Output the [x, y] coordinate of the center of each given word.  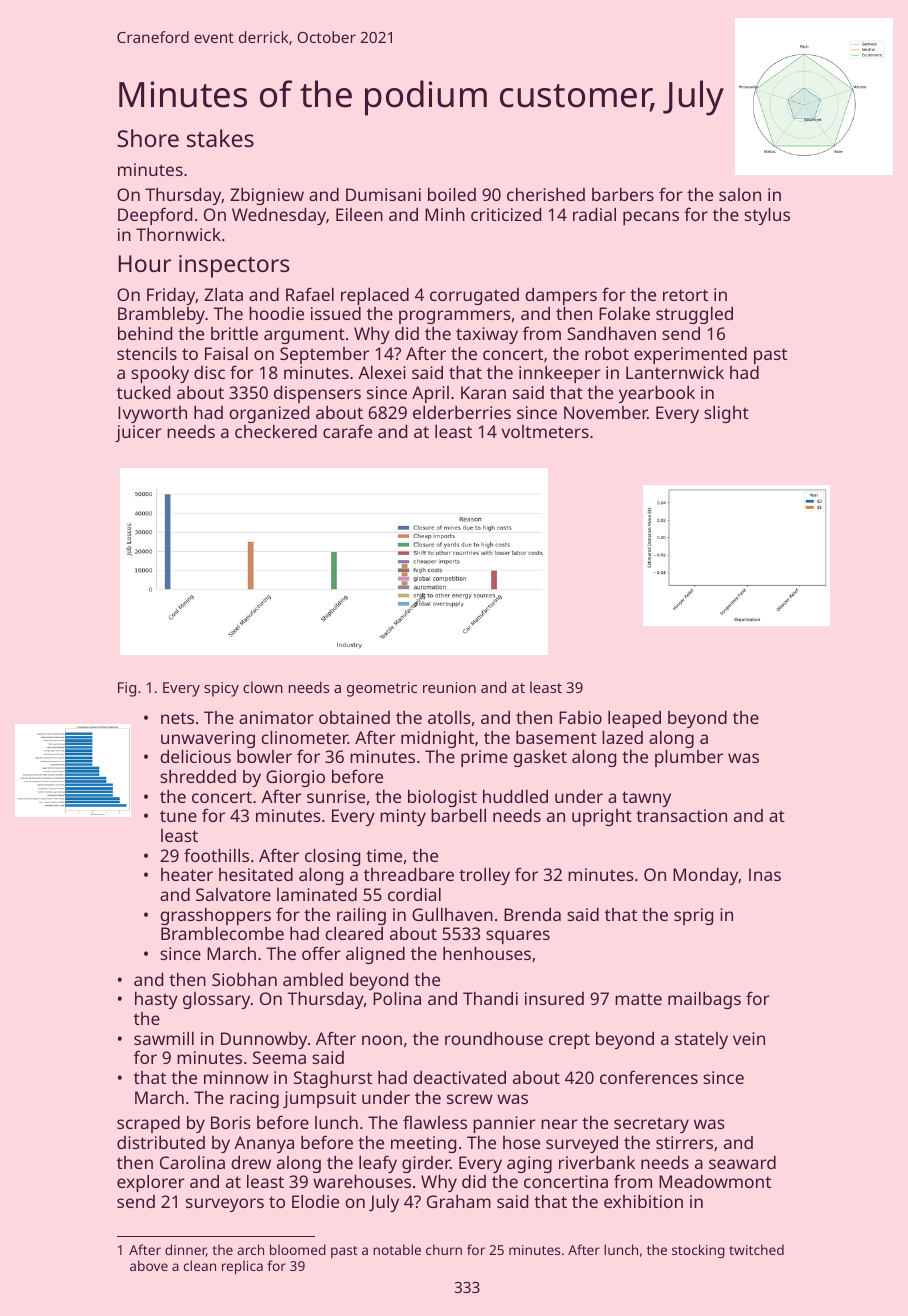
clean [200, 1265]
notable [397, 1249]
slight [726, 414]
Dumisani [383, 194]
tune [178, 816]
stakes [220, 138]
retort [685, 295]
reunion [449, 687]
